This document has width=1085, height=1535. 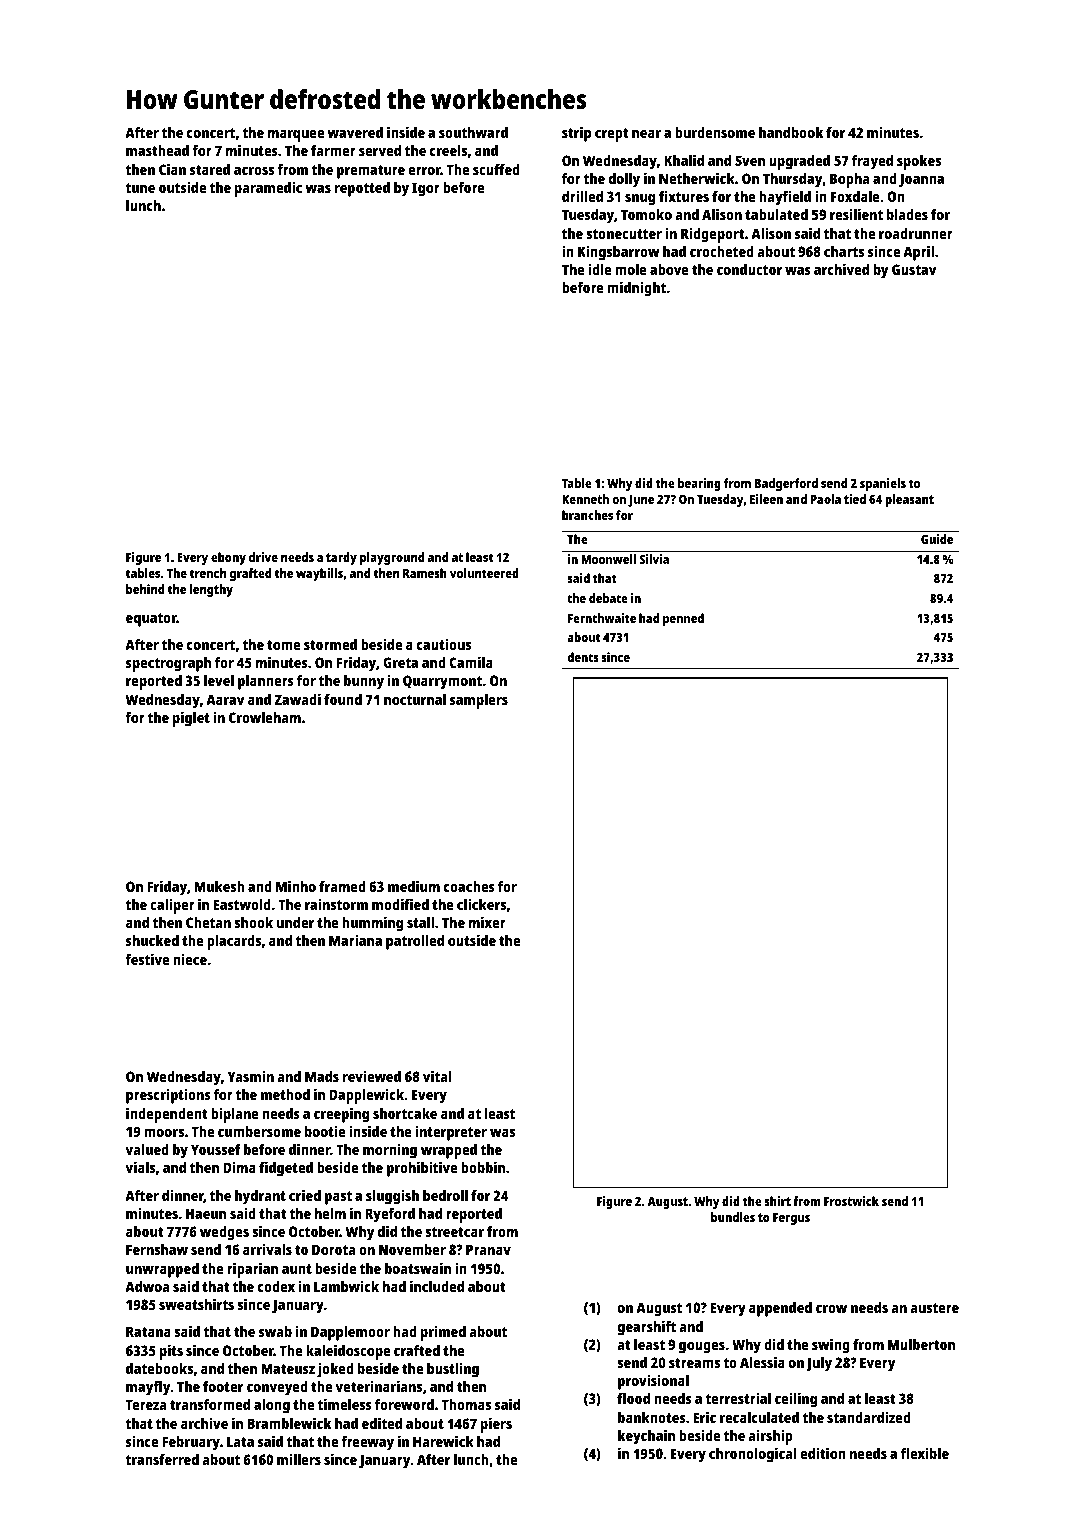 I want to click on gearshift, so click(x=647, y=1328).
